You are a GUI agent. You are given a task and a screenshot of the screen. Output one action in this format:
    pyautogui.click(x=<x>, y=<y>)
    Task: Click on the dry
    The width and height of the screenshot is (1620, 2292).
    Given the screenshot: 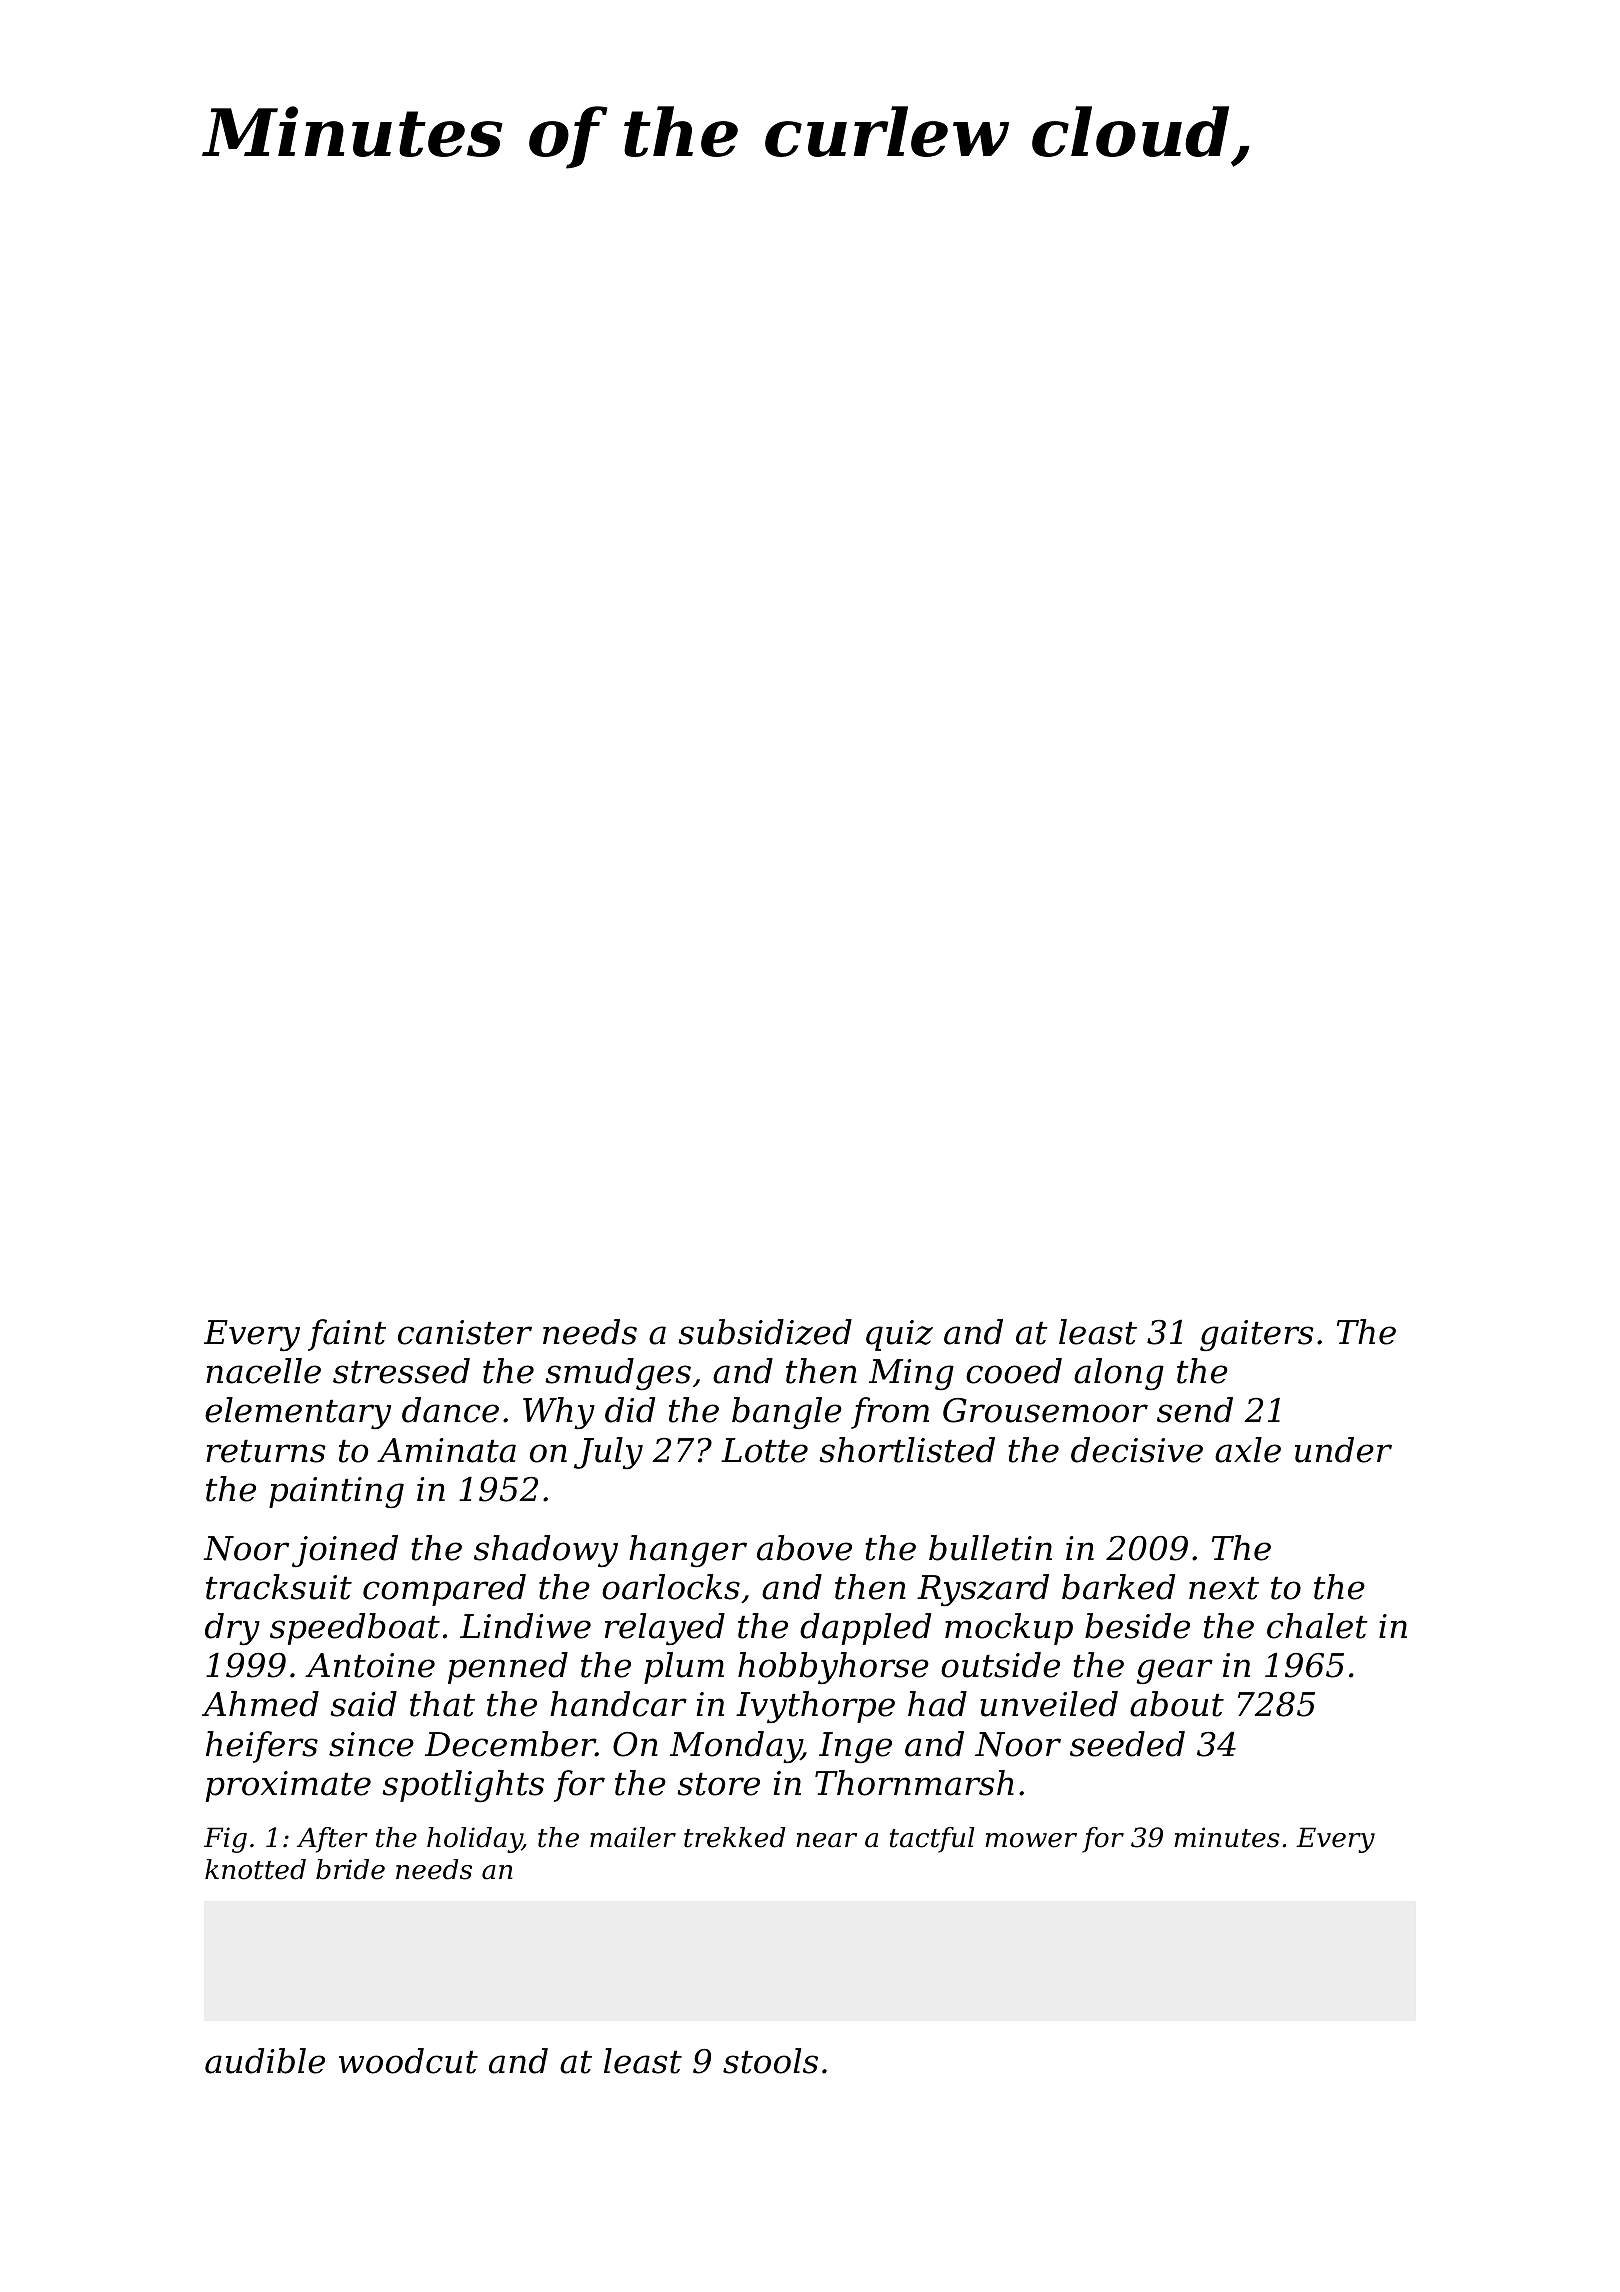 What is the action you would take?
    pyautogui.click(x=232, y=1629)
